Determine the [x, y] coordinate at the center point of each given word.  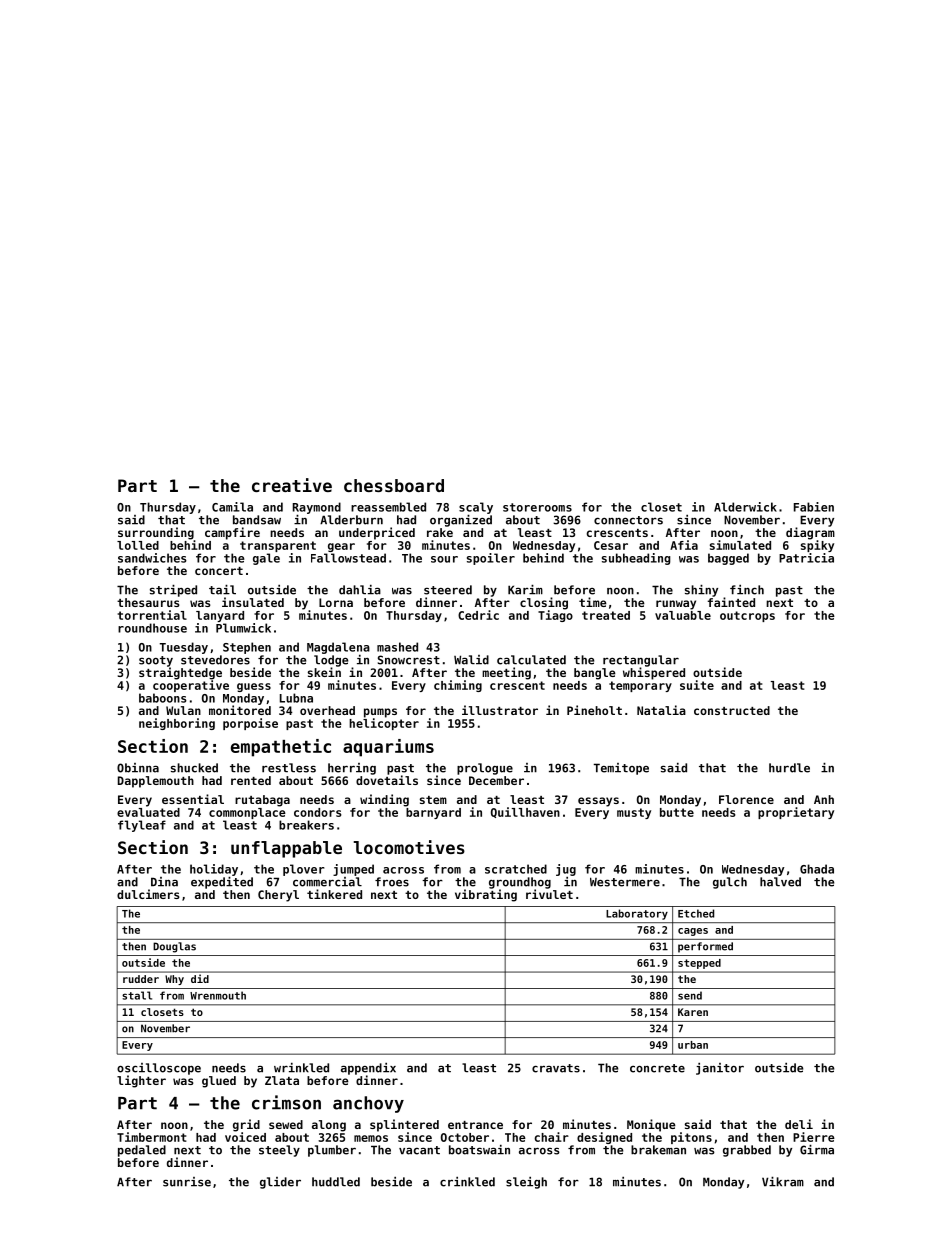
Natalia [661, 710]
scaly [476, 508]
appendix [368, 1069]
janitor [720, 1069]
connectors [628, 520]
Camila [232, 507]
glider [280, 1183]
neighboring [177, 724]
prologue [485, 769]
